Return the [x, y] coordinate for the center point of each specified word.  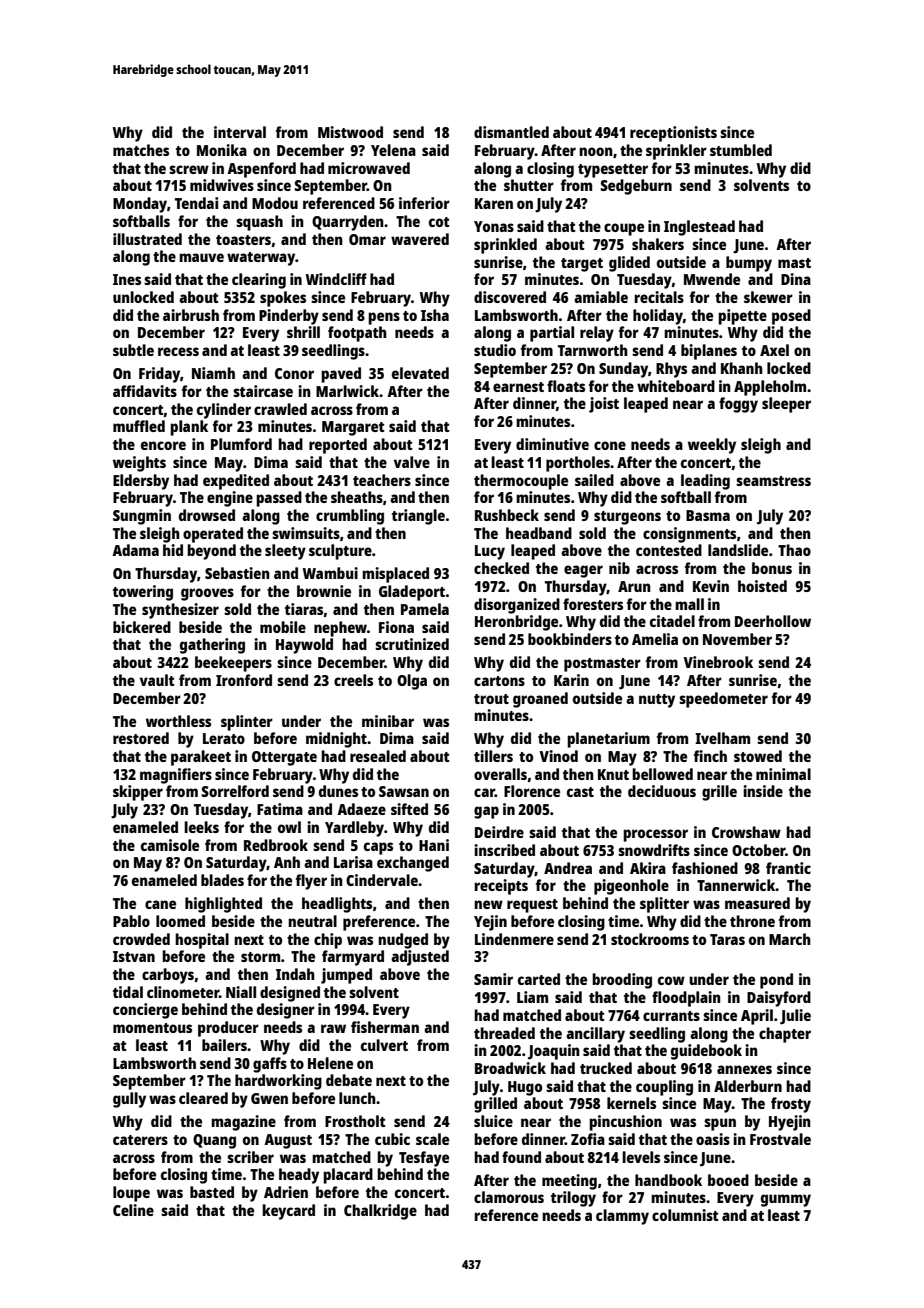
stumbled [741, 150]
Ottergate [284, 758]
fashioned [705, 868]
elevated [420, 373]
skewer [768, 297]
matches [141, 150]
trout [491, 699]
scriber [250, 1157]
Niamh [213, 373]
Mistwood [350, 132]
